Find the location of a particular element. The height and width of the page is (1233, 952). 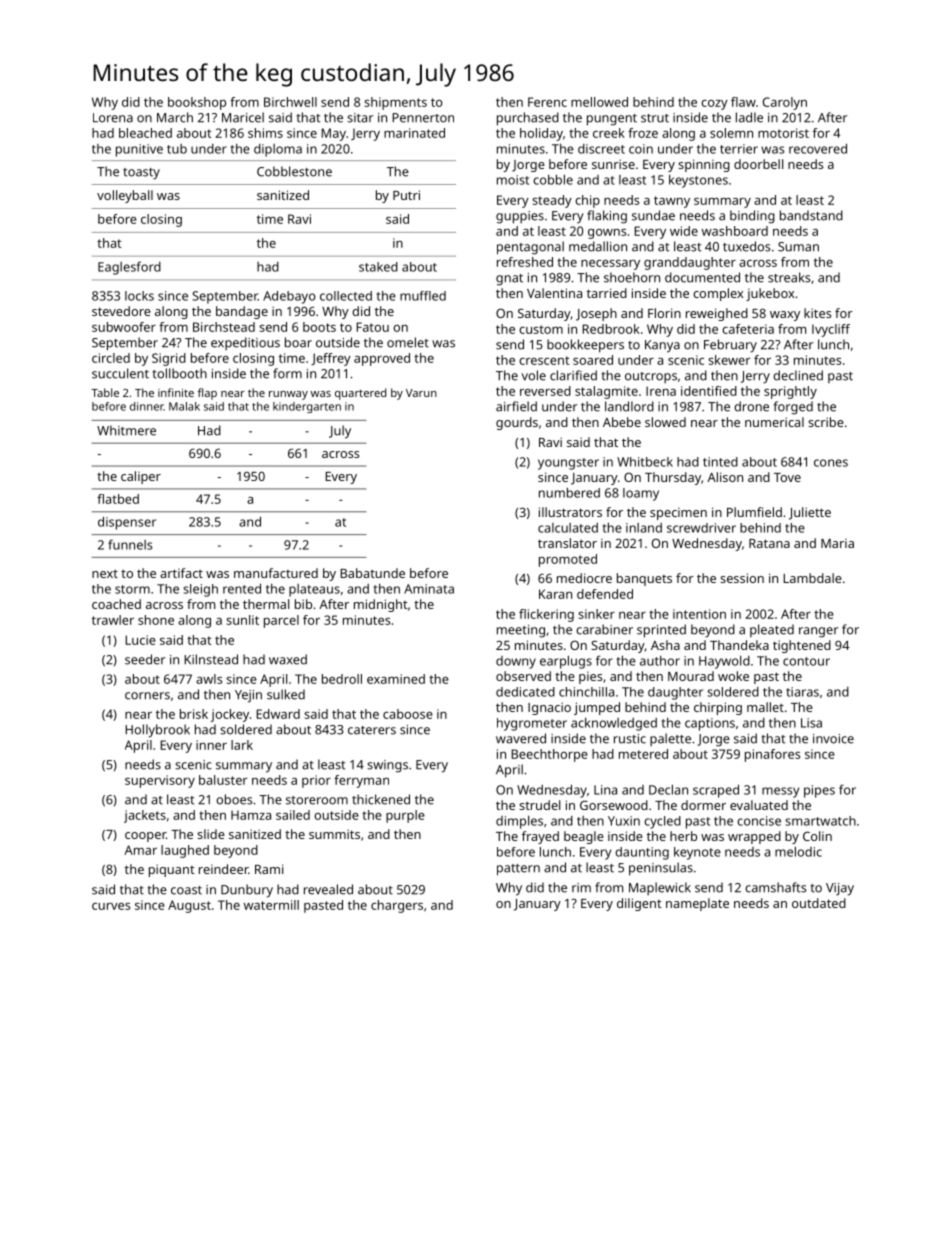

expeditious is located at coordinates (245, 343).
